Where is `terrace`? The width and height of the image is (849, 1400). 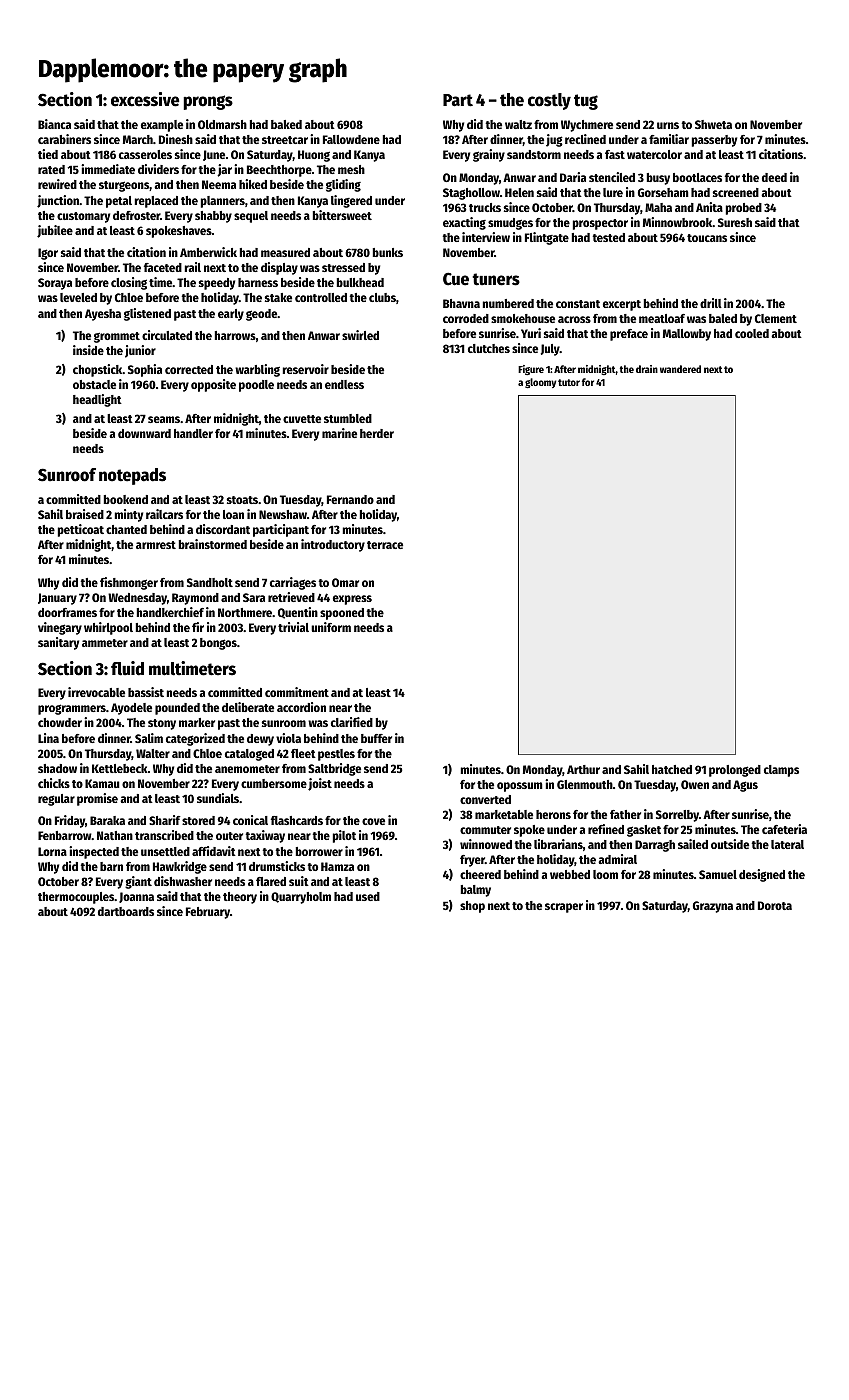
terrace is located at coordinates (385, 545).
